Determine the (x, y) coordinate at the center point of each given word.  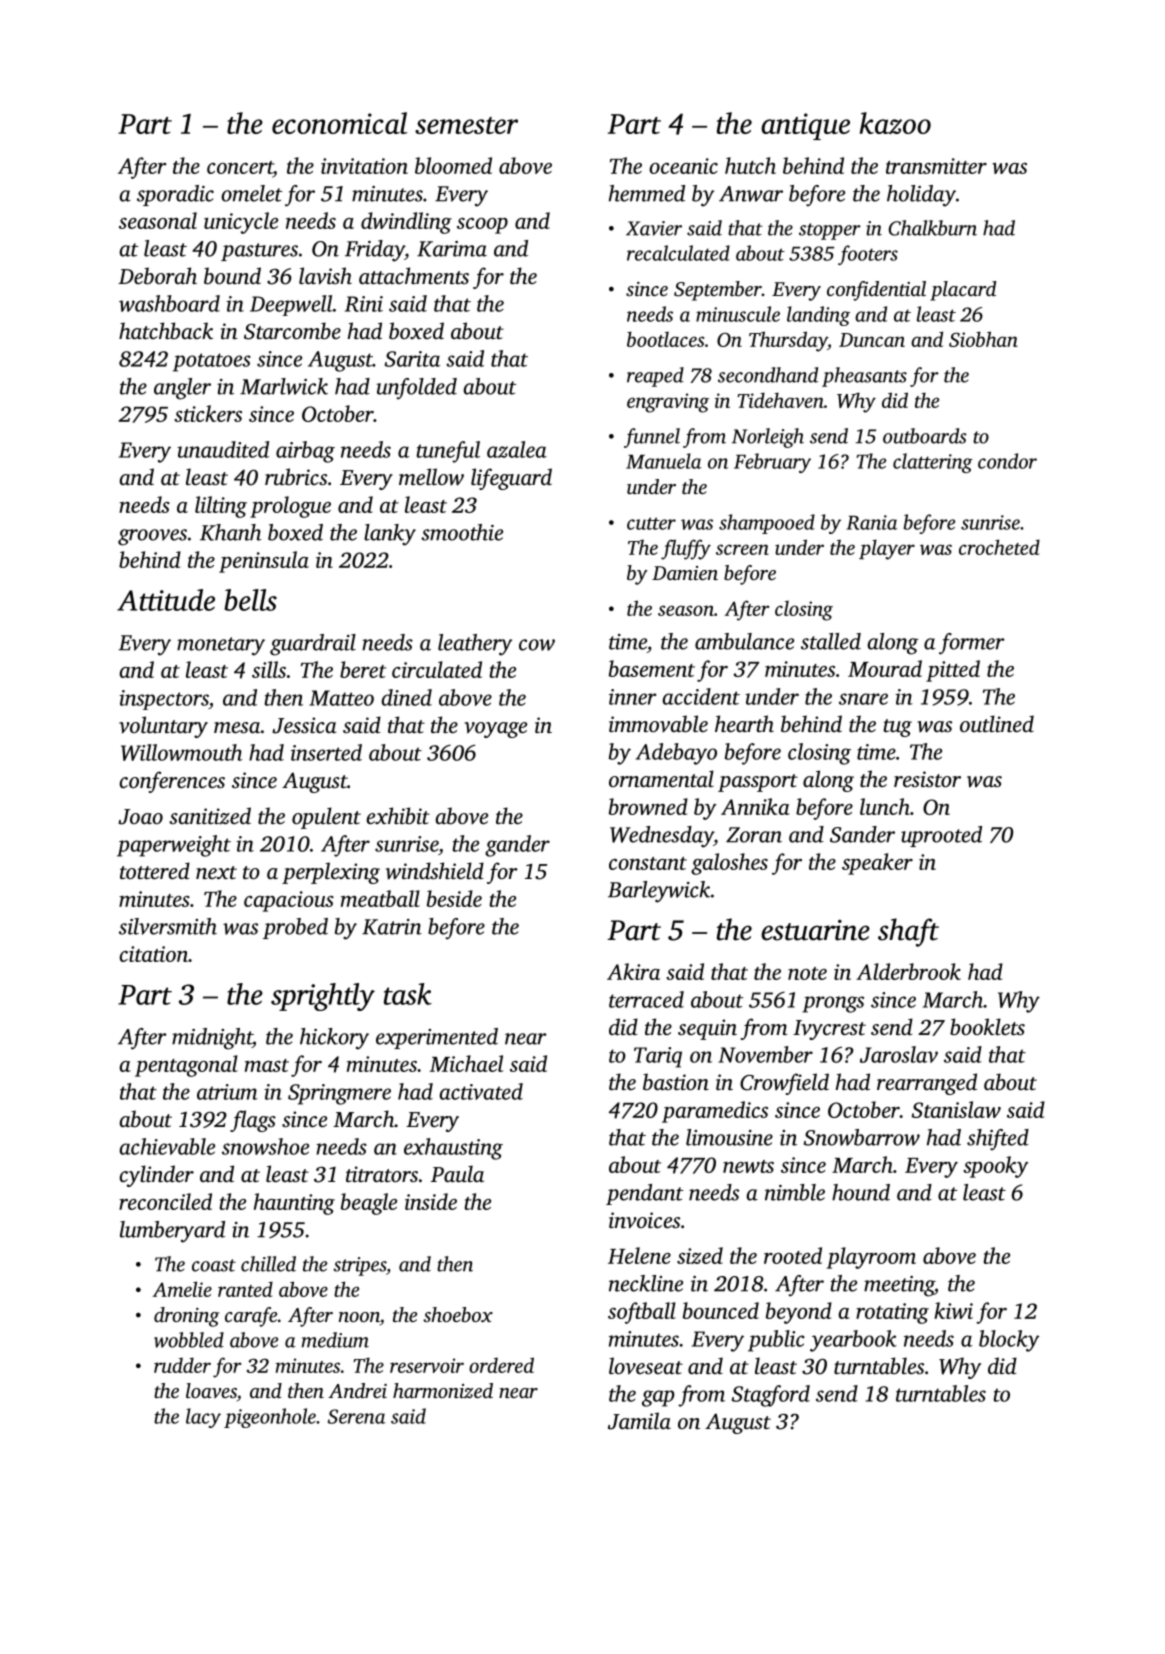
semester (466, 125)
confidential (876, 291)
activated (481, 1091)
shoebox (458, 1314)
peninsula (264, 562)
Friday (375, 251)
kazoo (895, 123)
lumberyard (172, 1232)
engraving (668, 403)
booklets (987, 1026)
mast (267, 1065)
